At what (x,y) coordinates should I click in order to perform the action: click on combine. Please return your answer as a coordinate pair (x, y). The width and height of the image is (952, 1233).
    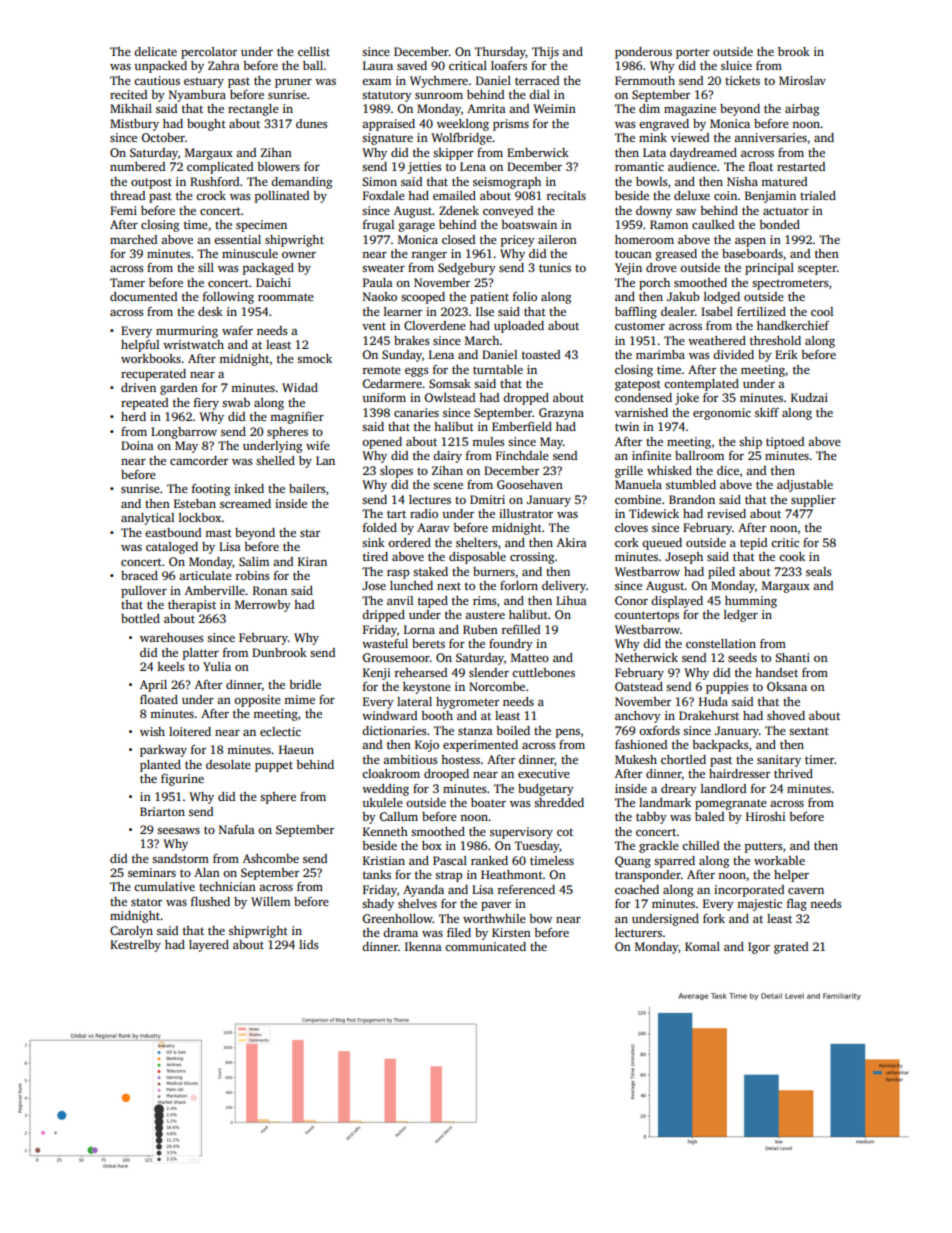
    Looking at the image, I should click on (638, 499).
